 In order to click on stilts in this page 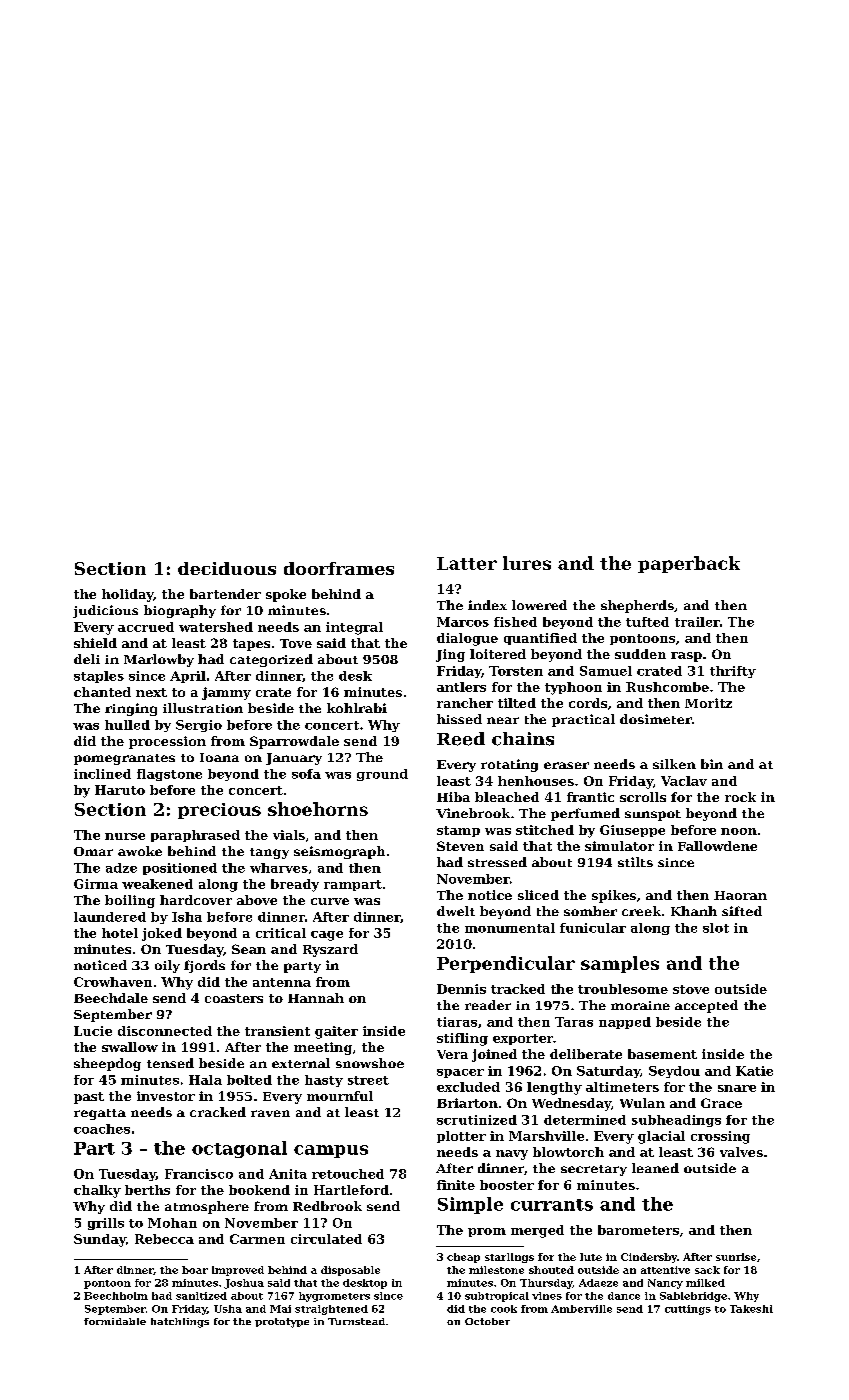, I will do `click(635, 862)`.
